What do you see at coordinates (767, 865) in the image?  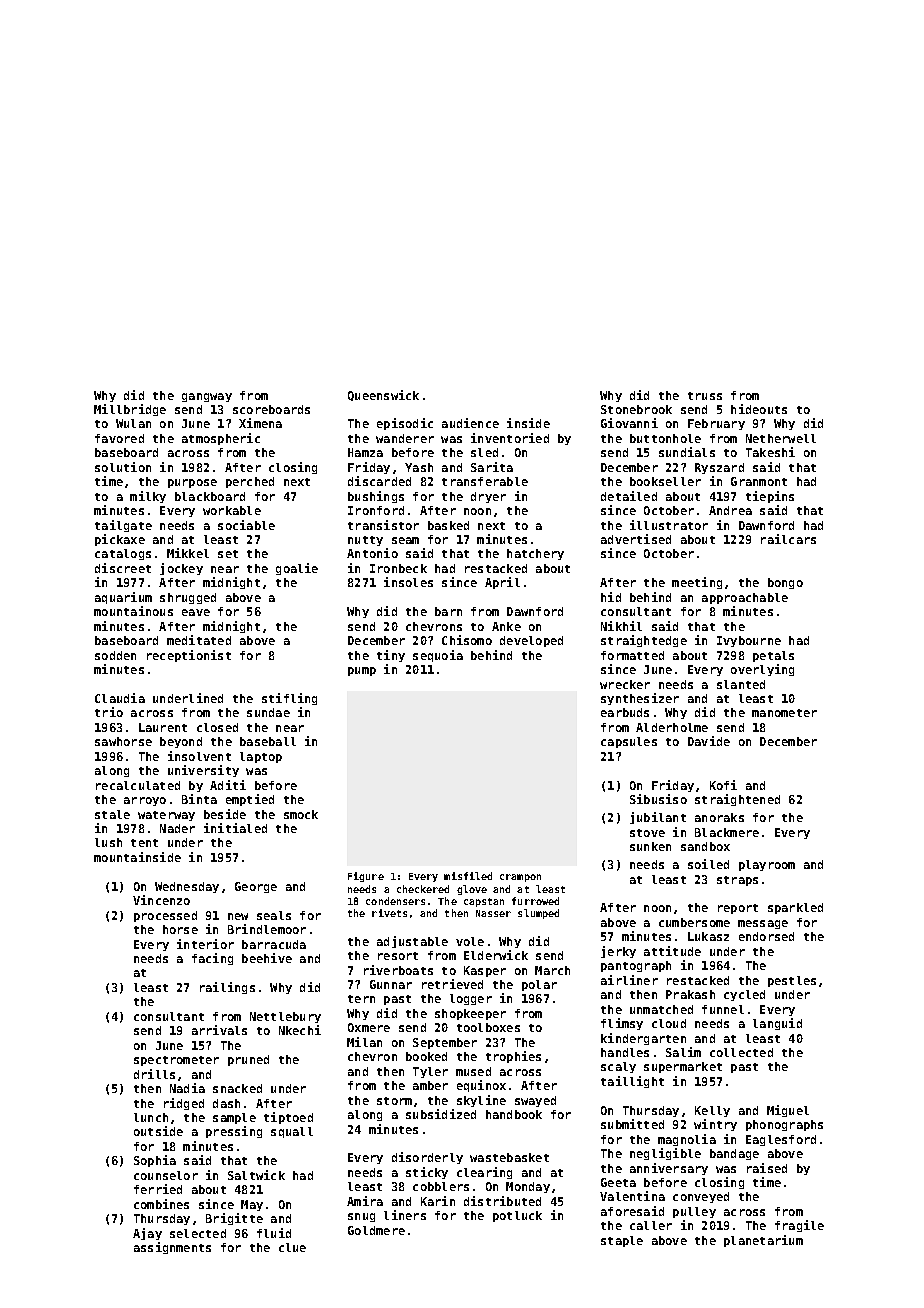 I see `playroom` at bounding box center [767, 865].
